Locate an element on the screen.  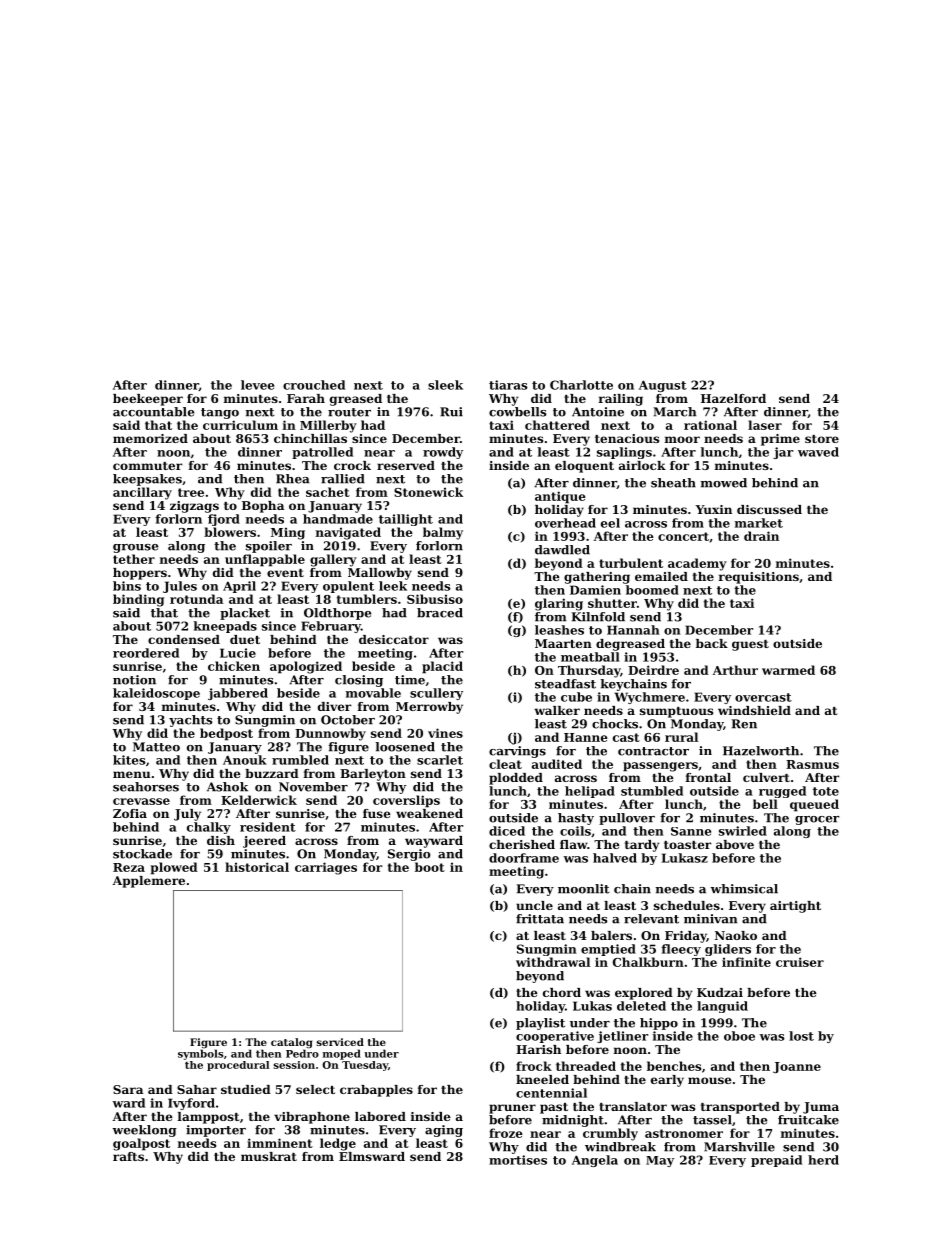
ancillary is located at coordinates (142, 493).
